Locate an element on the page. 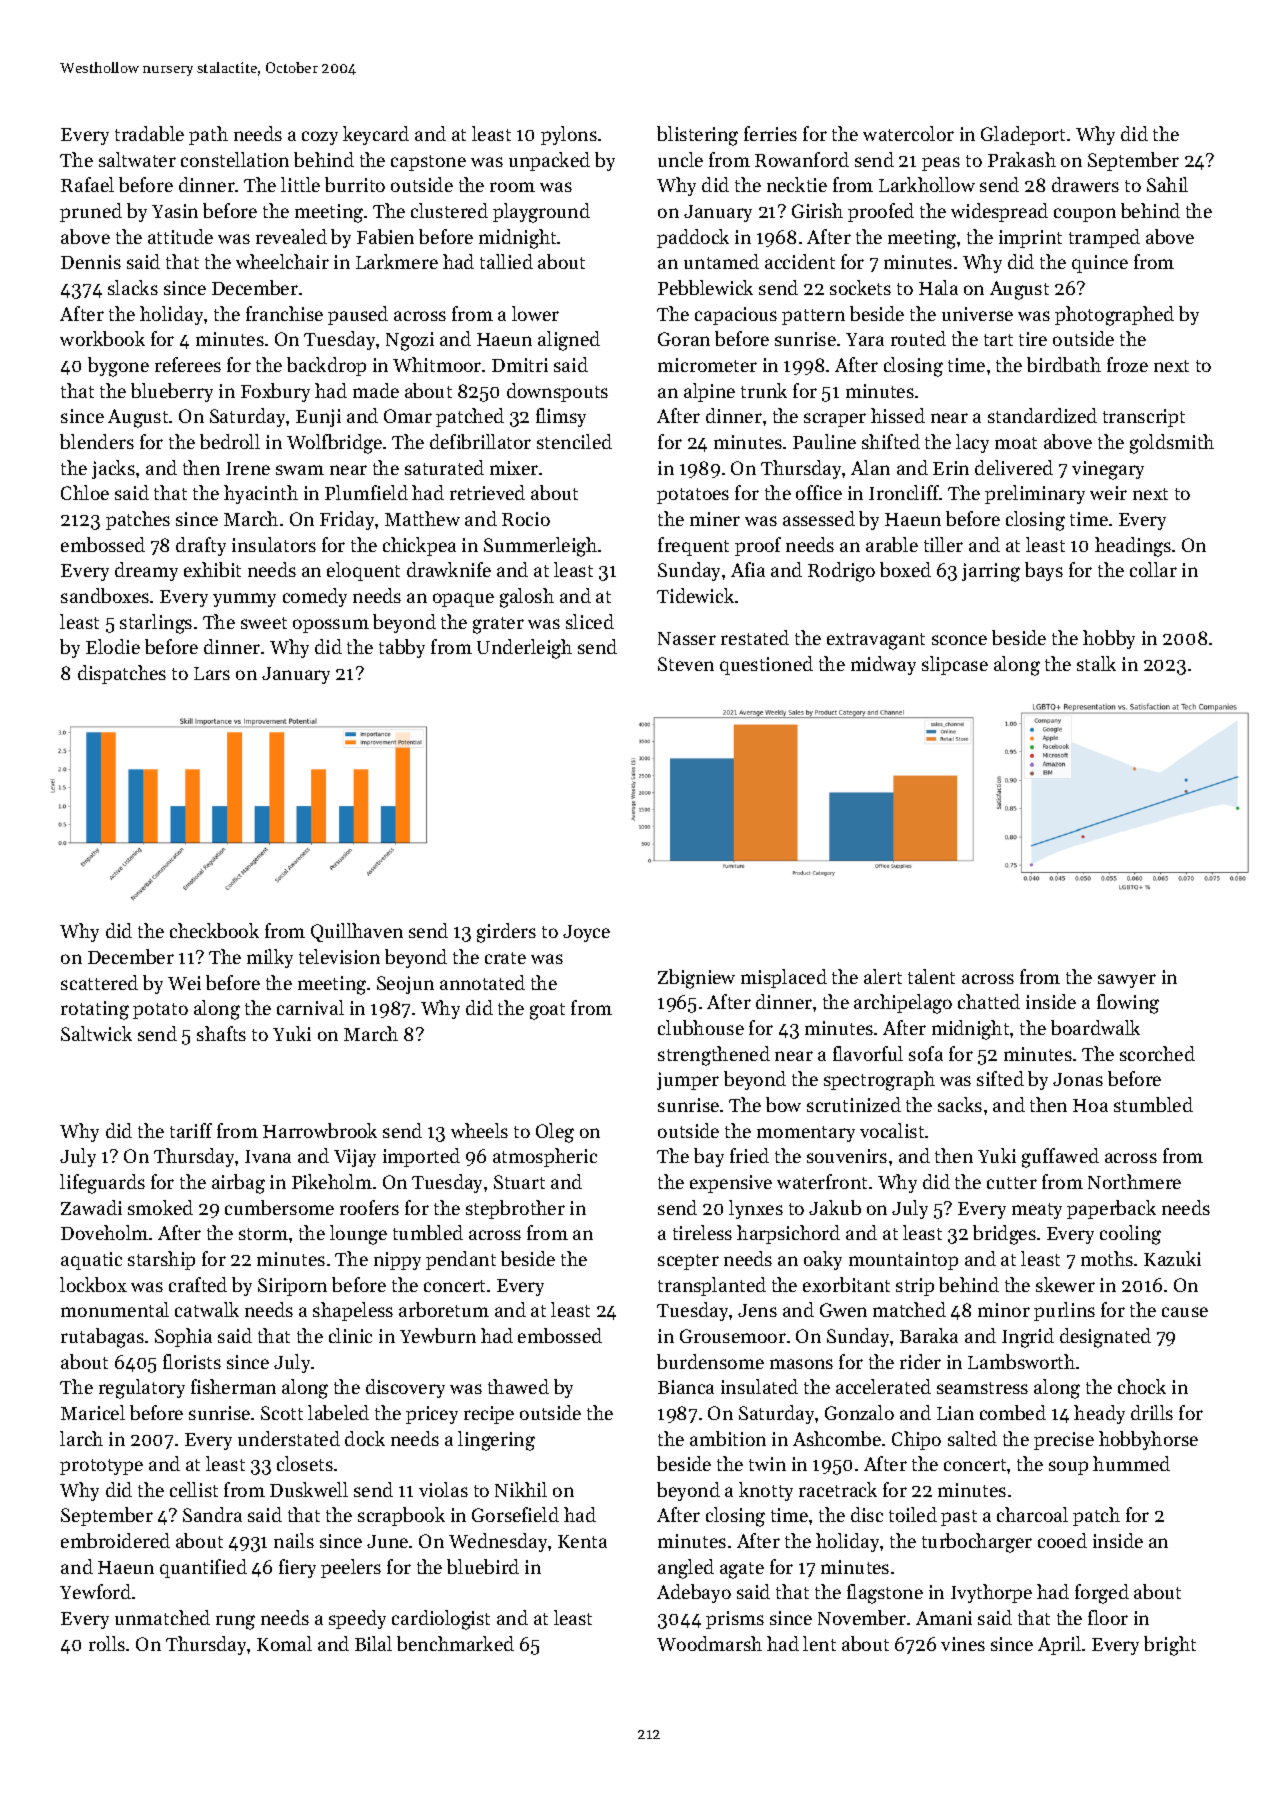 This document has width=1276, height=1805. tradable is located at coordinates (149, 133).
